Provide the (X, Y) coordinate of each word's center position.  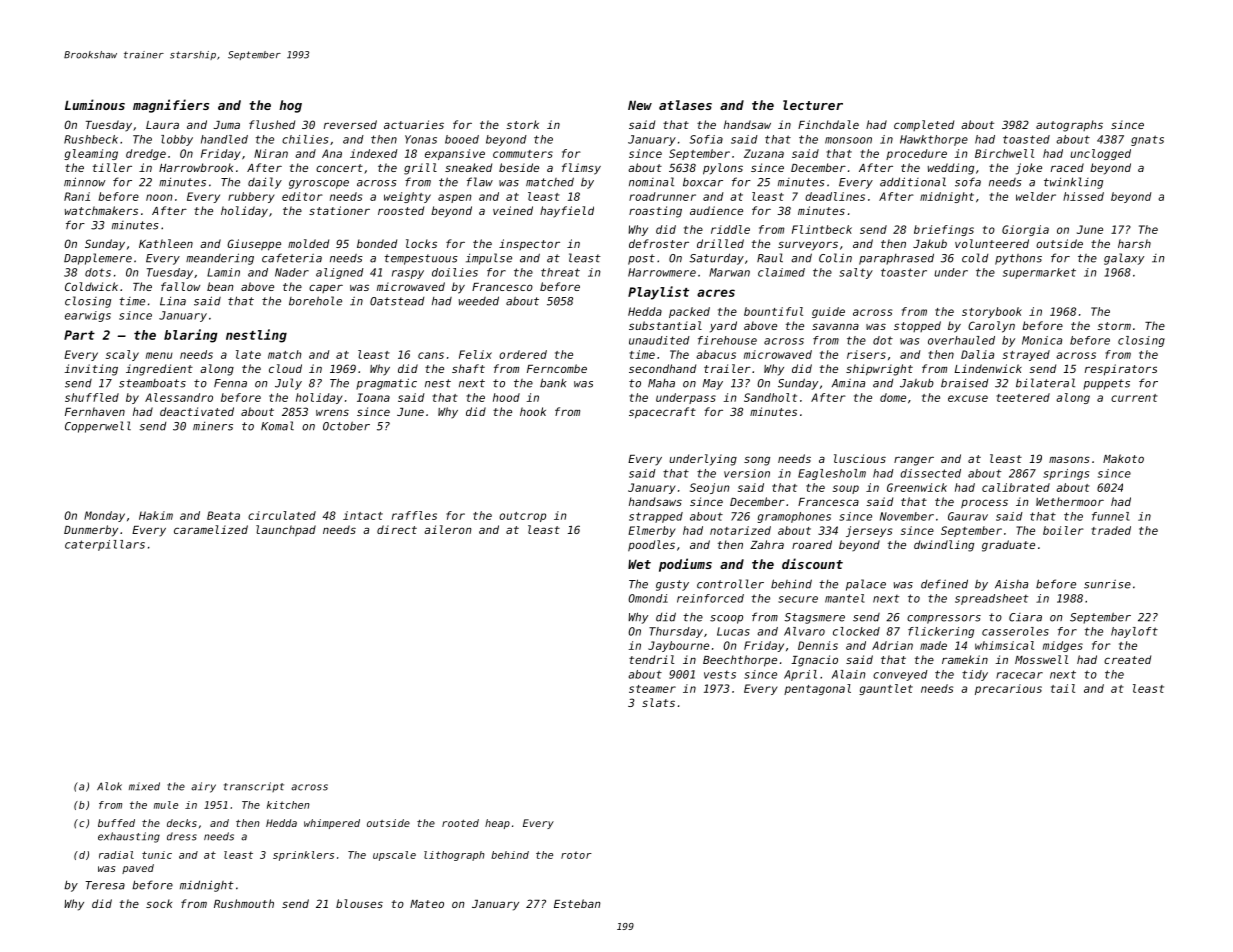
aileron (447, 529)
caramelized (211, 529)
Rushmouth (244, 903)
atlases (685, 105)
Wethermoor (1070, 501)
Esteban (577, 903)
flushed (272, 124)
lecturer (813, 105)
